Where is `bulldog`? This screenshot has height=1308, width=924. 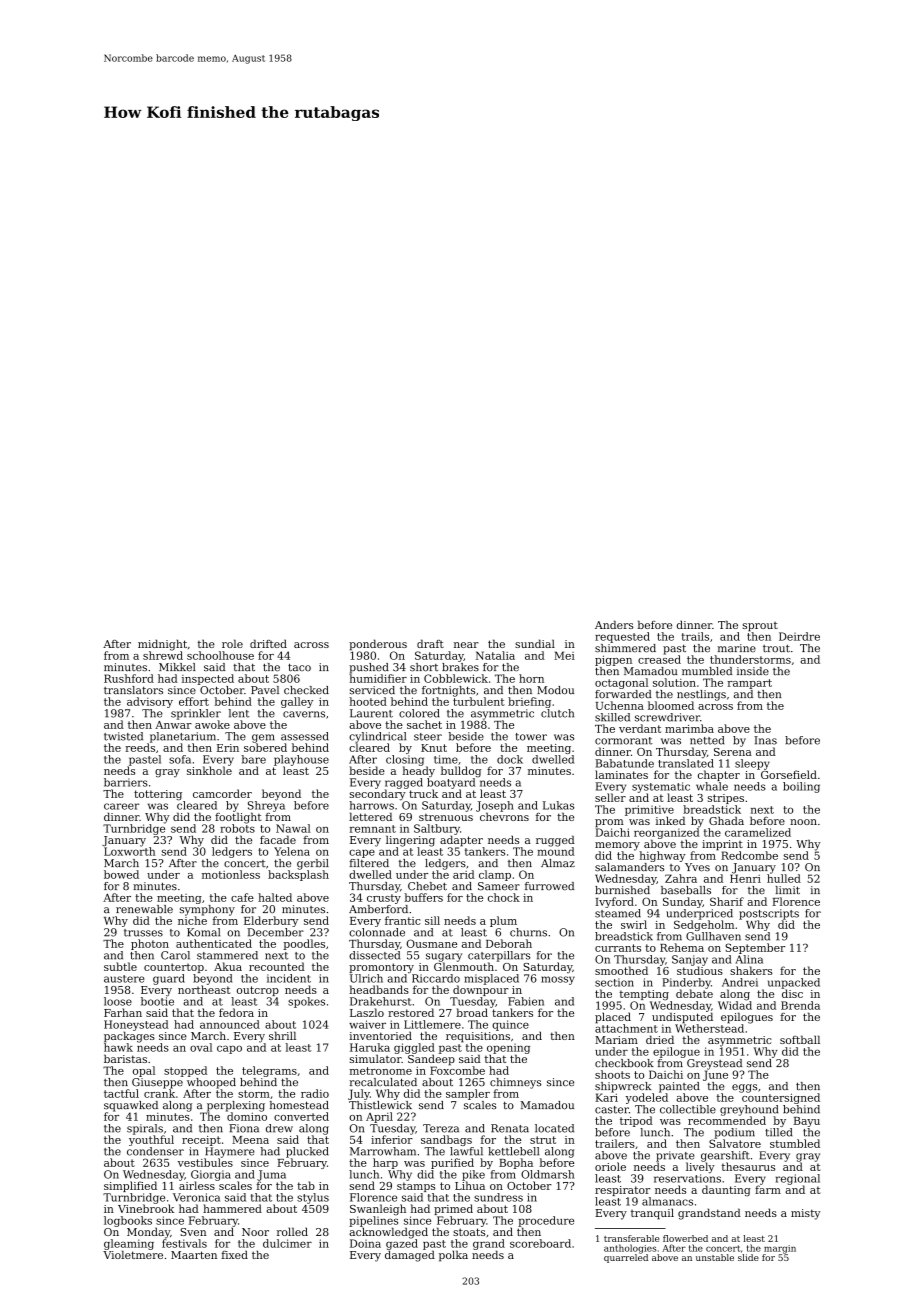
bulldog is located at coordinates (461, 772).
